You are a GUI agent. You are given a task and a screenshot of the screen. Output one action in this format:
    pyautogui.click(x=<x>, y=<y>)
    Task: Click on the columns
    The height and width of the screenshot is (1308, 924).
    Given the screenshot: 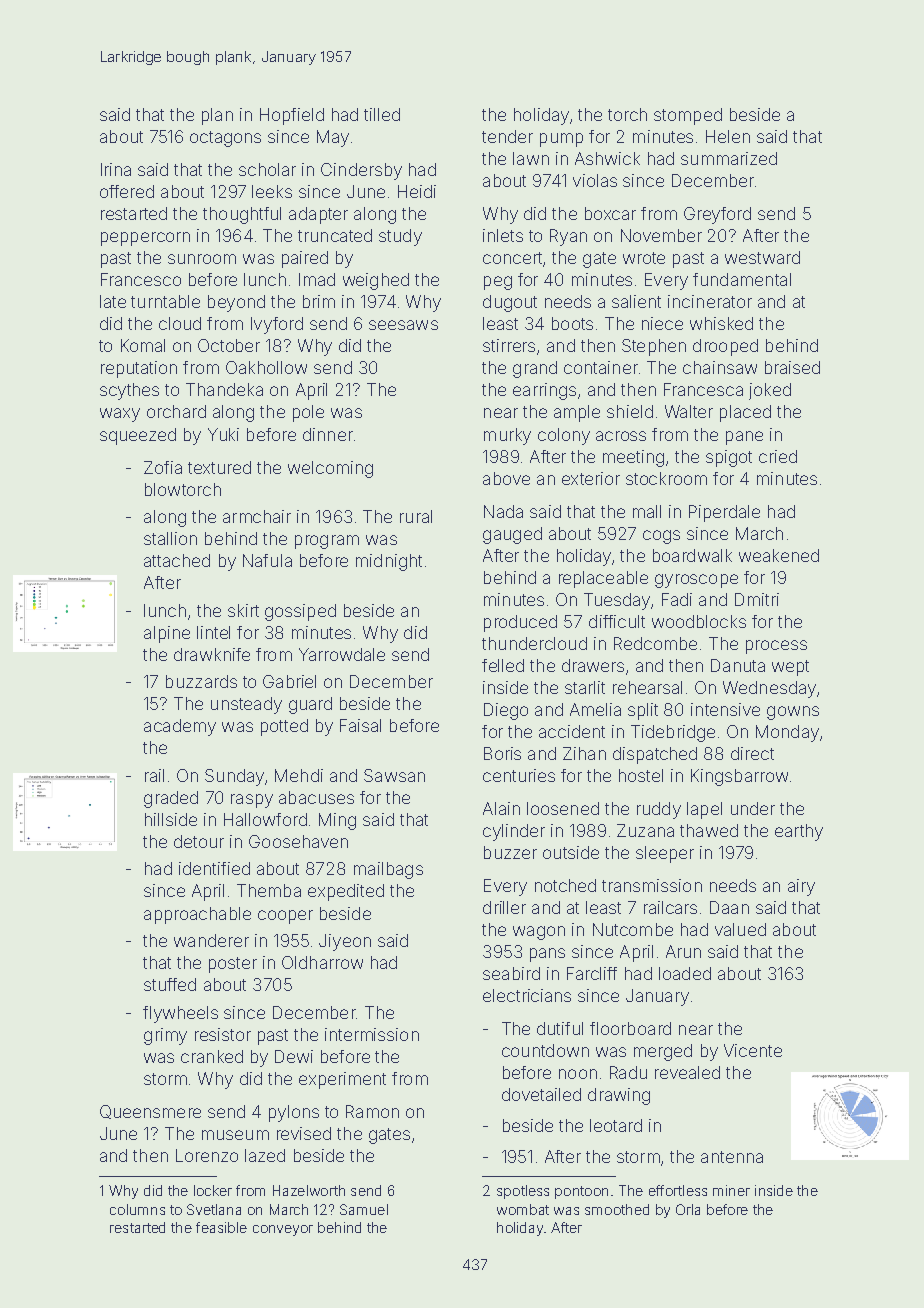 What is the action you would take?
    pyautogui.click(x=137, y=1209)
